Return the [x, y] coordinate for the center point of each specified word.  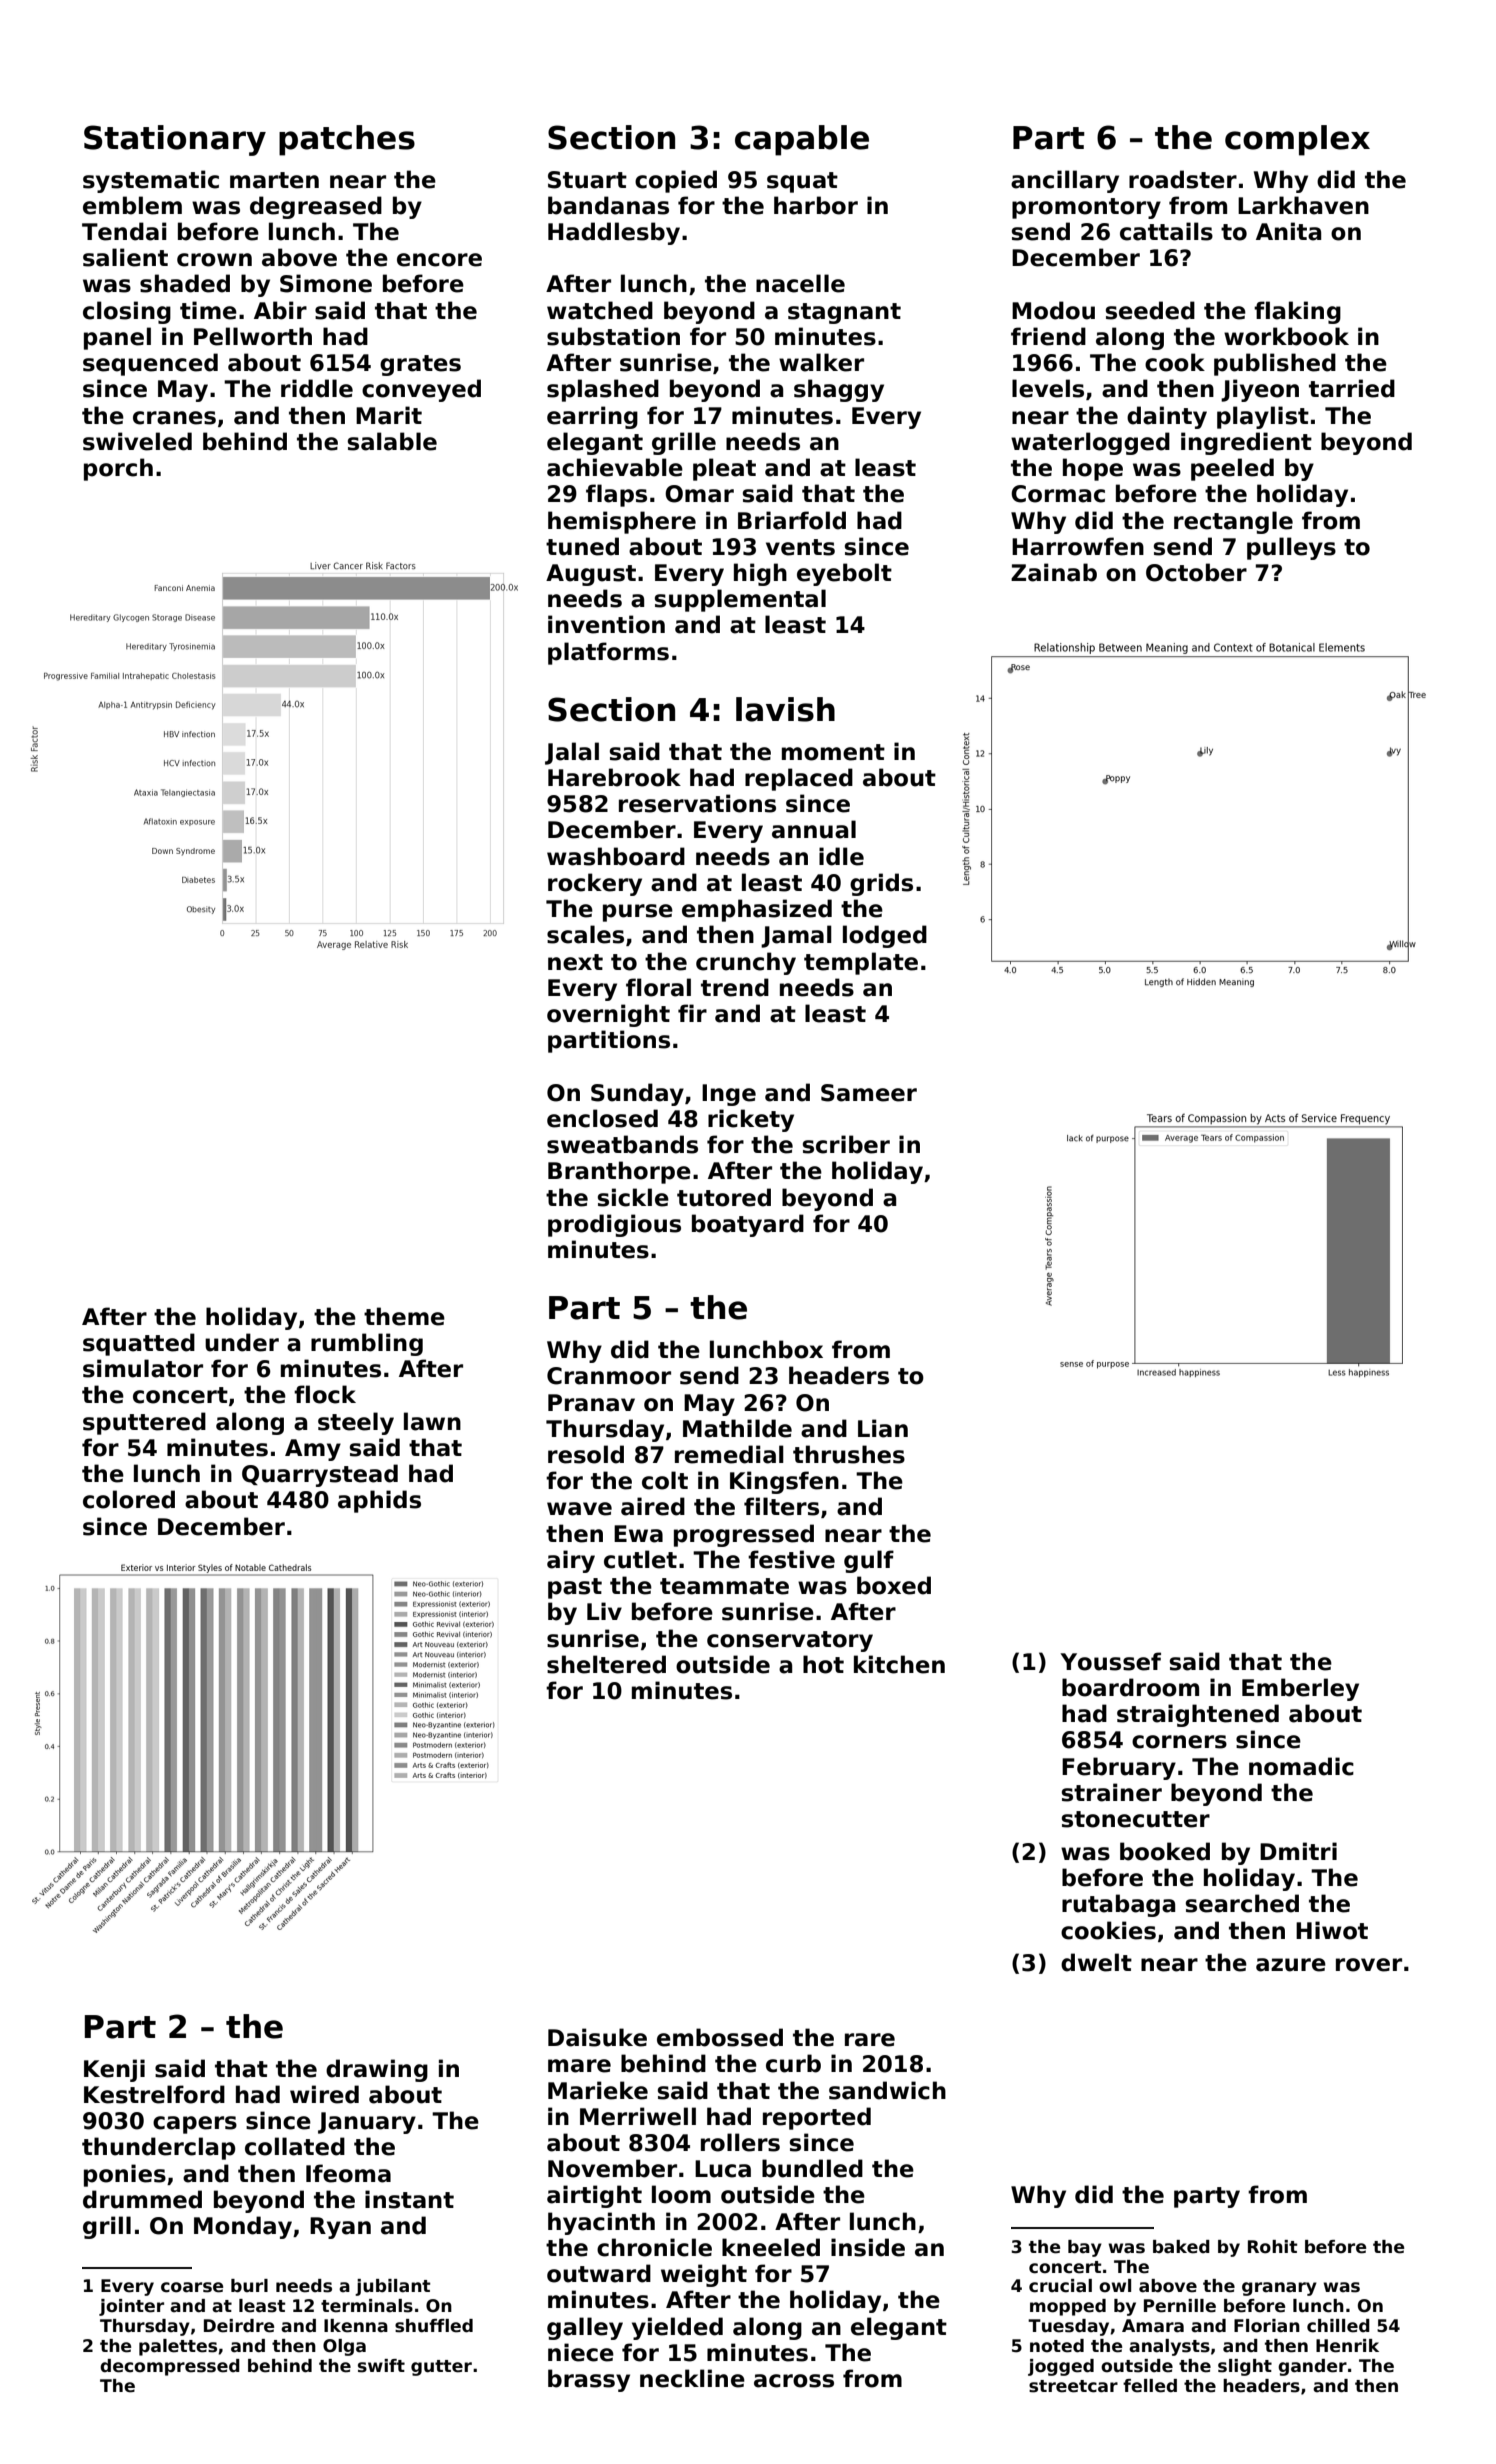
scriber [846, 1144]
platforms [608, 653]
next [575, 962]
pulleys [1291, 548]
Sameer [869, 1093]
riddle [317, 388]
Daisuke [597, 2037]
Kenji [114, 2070]
